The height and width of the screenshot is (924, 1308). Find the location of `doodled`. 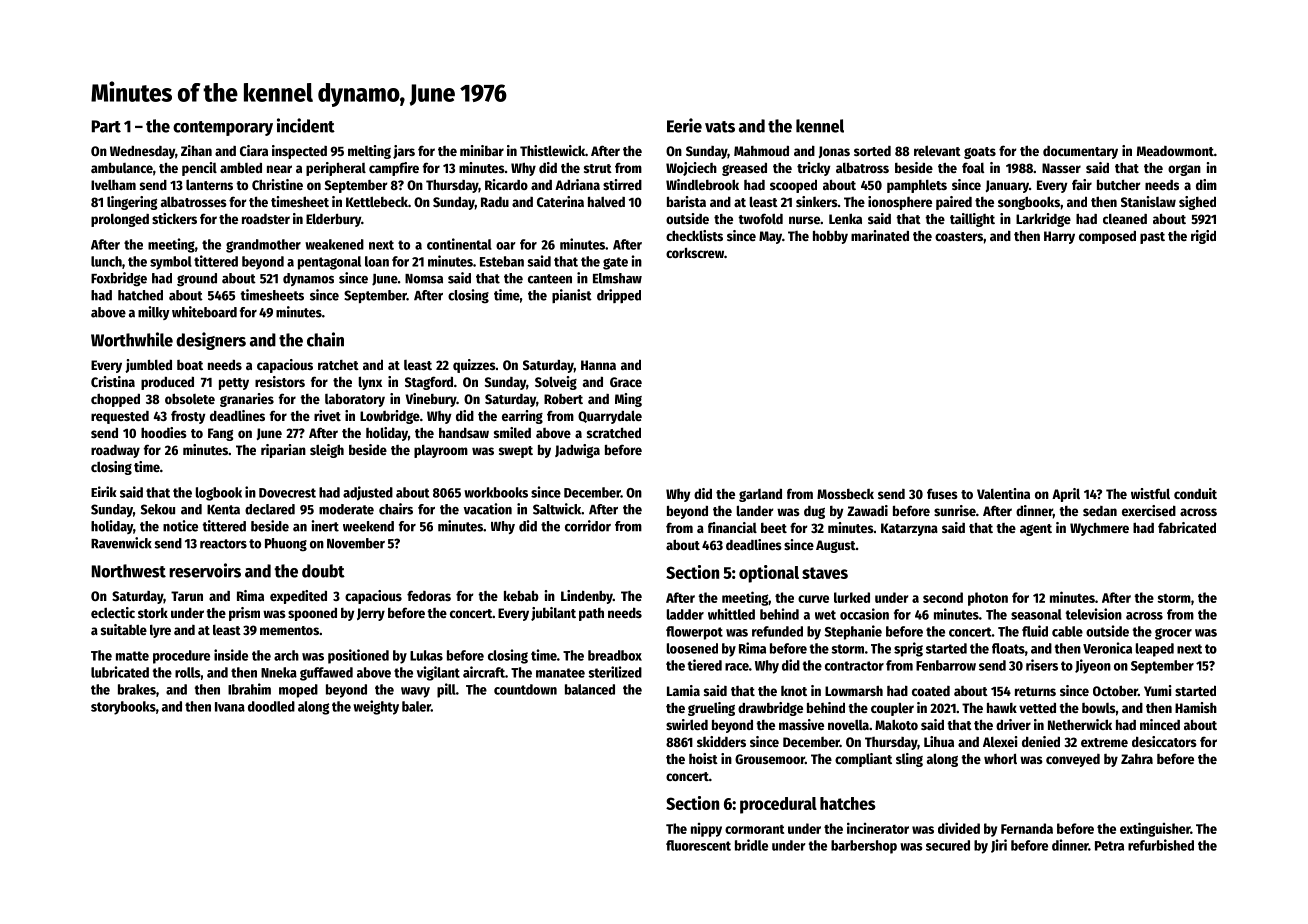

doodled is located at coordinates (271, 706).
